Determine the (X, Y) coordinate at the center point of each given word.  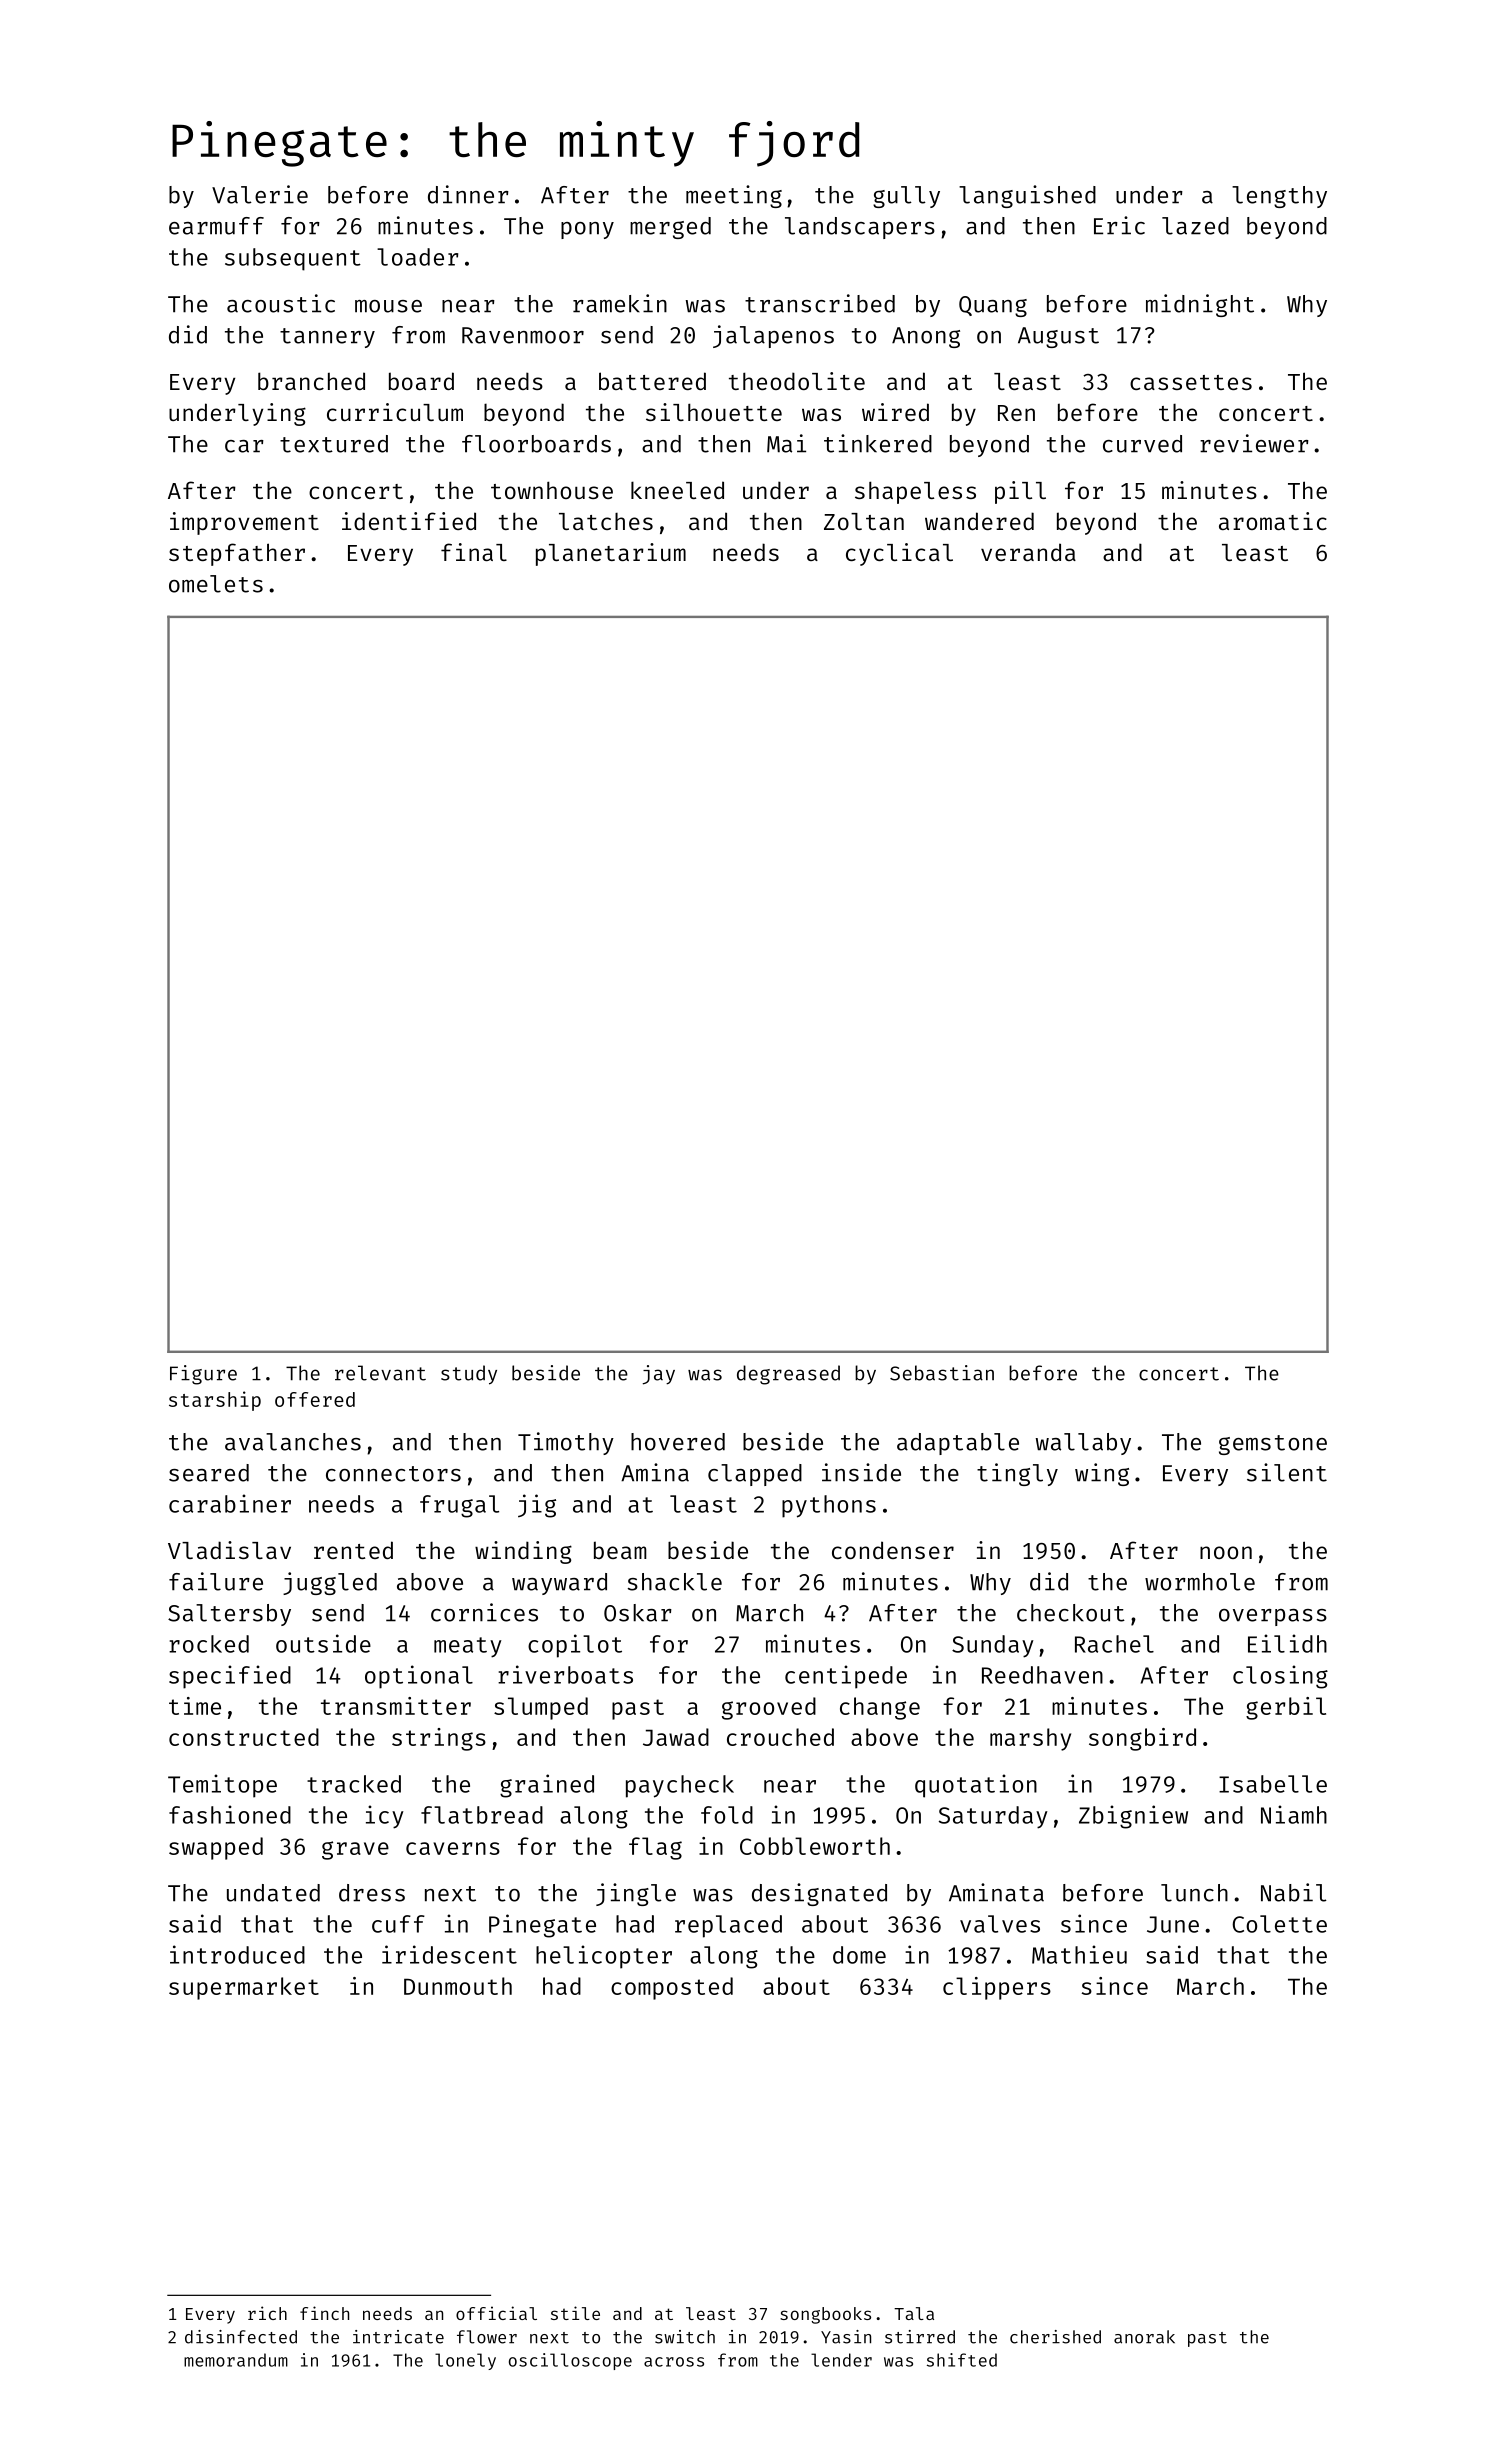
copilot (575, 1646)
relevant (380, 1373)
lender (841, 2360)
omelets (216, 584)
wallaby (1083, 1444)
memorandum (236, 2360)
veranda (1028, 552)
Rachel (1114, 1644)
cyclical (899, 554)
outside (323, 1643)
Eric (1119, 225)
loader (417, 257)
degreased (788, 1375)
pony (587, 230)
